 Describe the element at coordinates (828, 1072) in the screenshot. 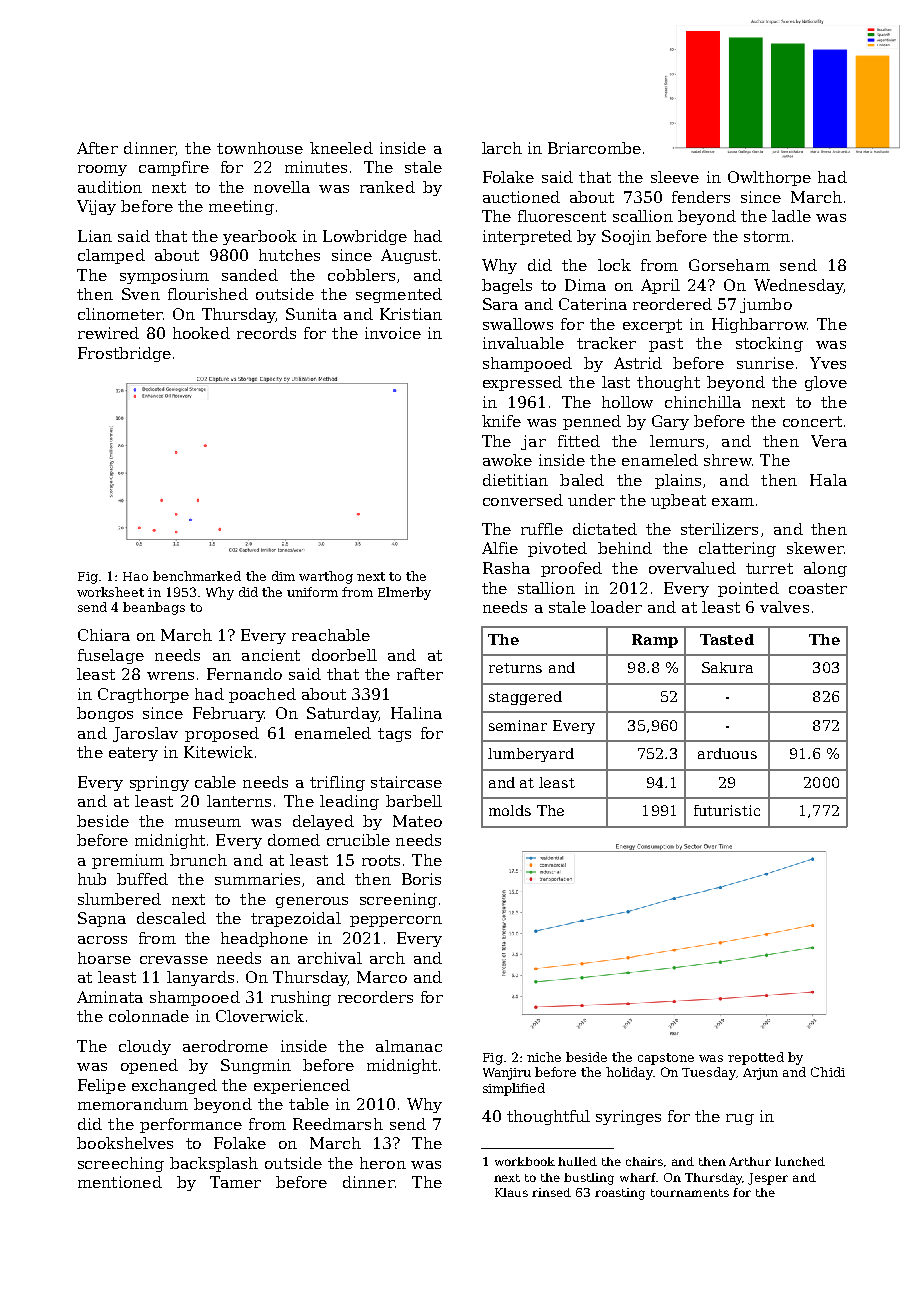

I see `Chidi` at that location.
